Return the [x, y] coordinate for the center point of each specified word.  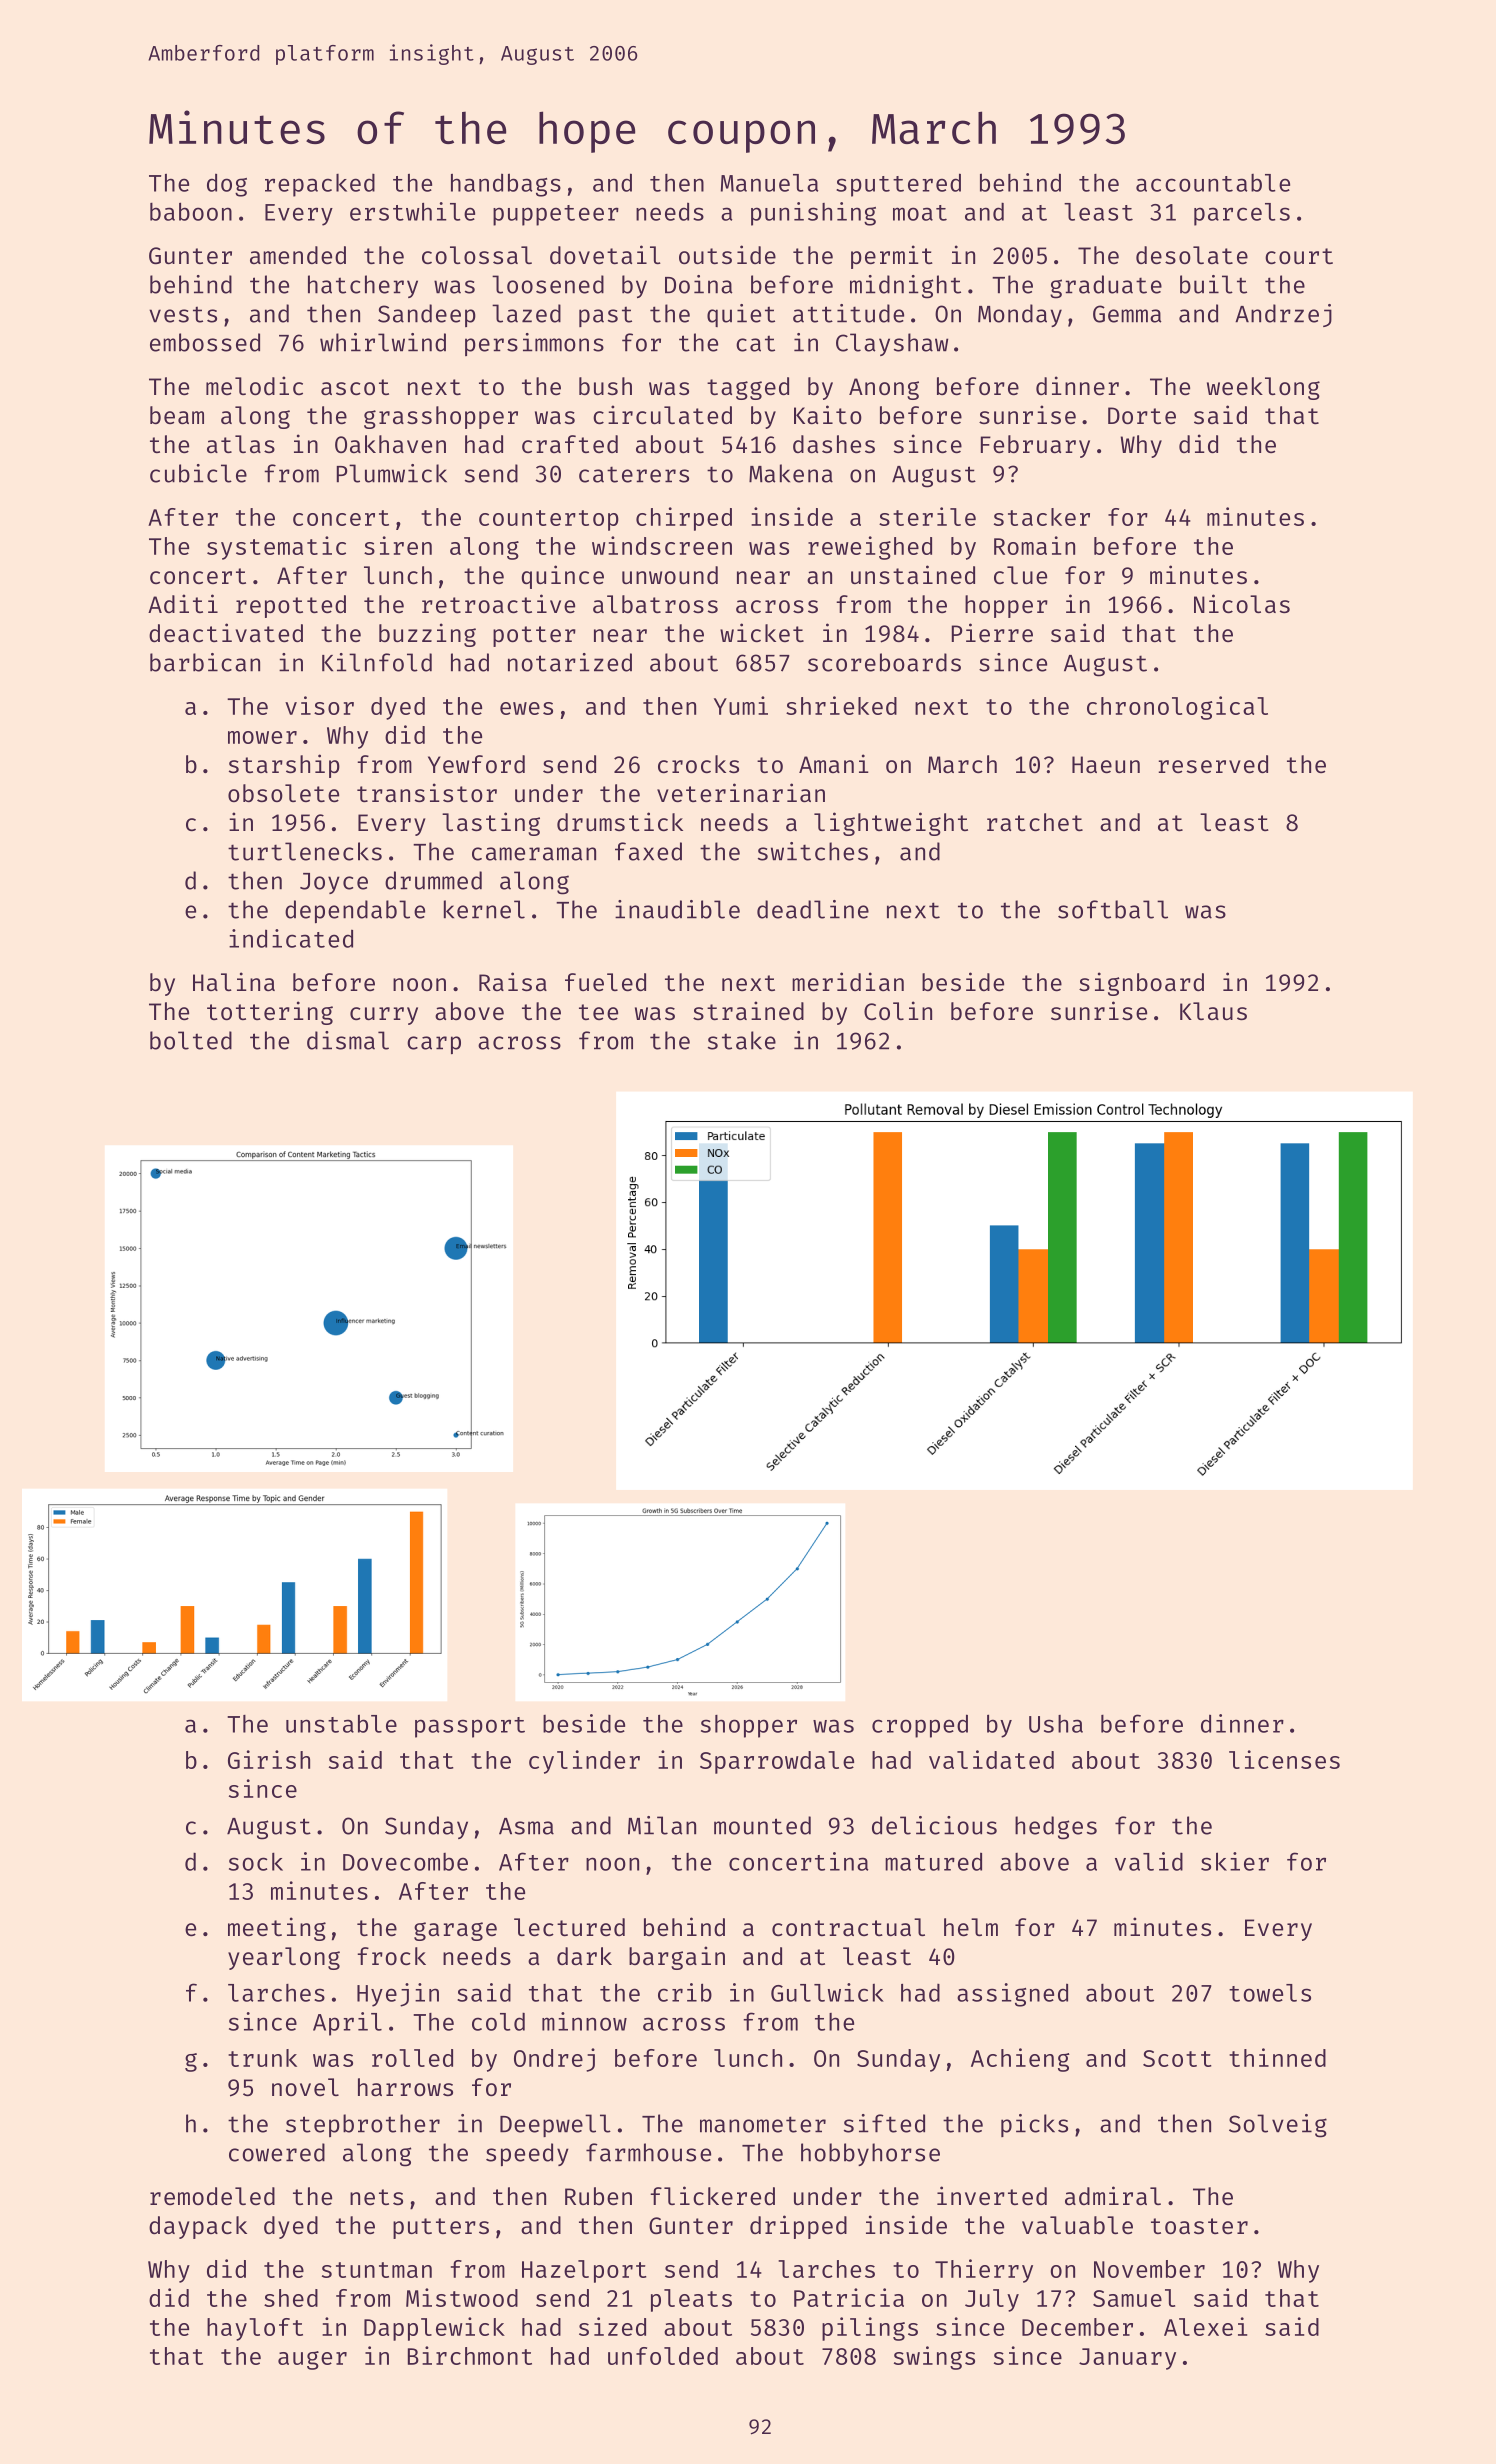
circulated [662, 414]
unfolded [663, 2356]
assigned [1012, 1995]
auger [312, 2360]
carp [434, 1045]
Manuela [769, 183]
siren [398, 545]
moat [920, 213]
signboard [1141, 984]
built [1213, 284]
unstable [341, 1723]
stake [742, 1040]
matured [933, 1862]
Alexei [1205, 2326]
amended [298, 255]
